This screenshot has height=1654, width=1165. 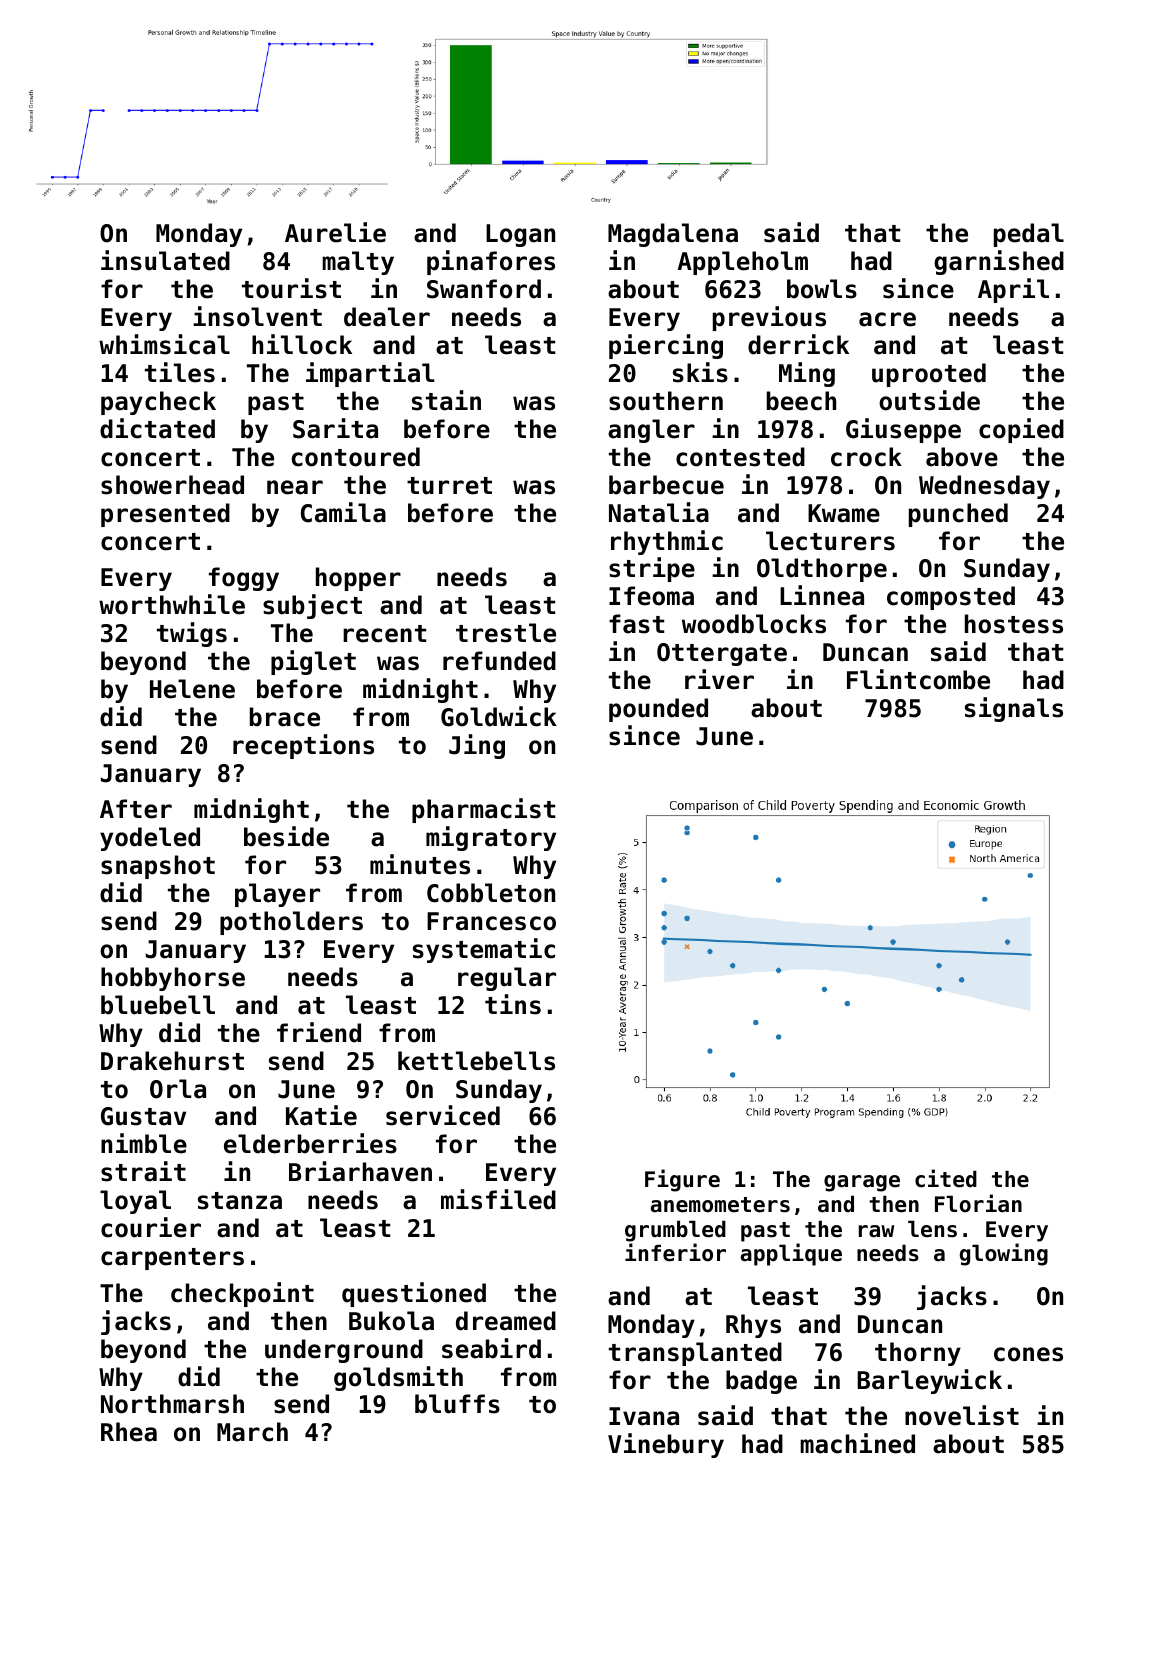 What do you see at coordinates (291, 288) in the screenshot?
I see `tourist` at bounding box center [291, 288].
